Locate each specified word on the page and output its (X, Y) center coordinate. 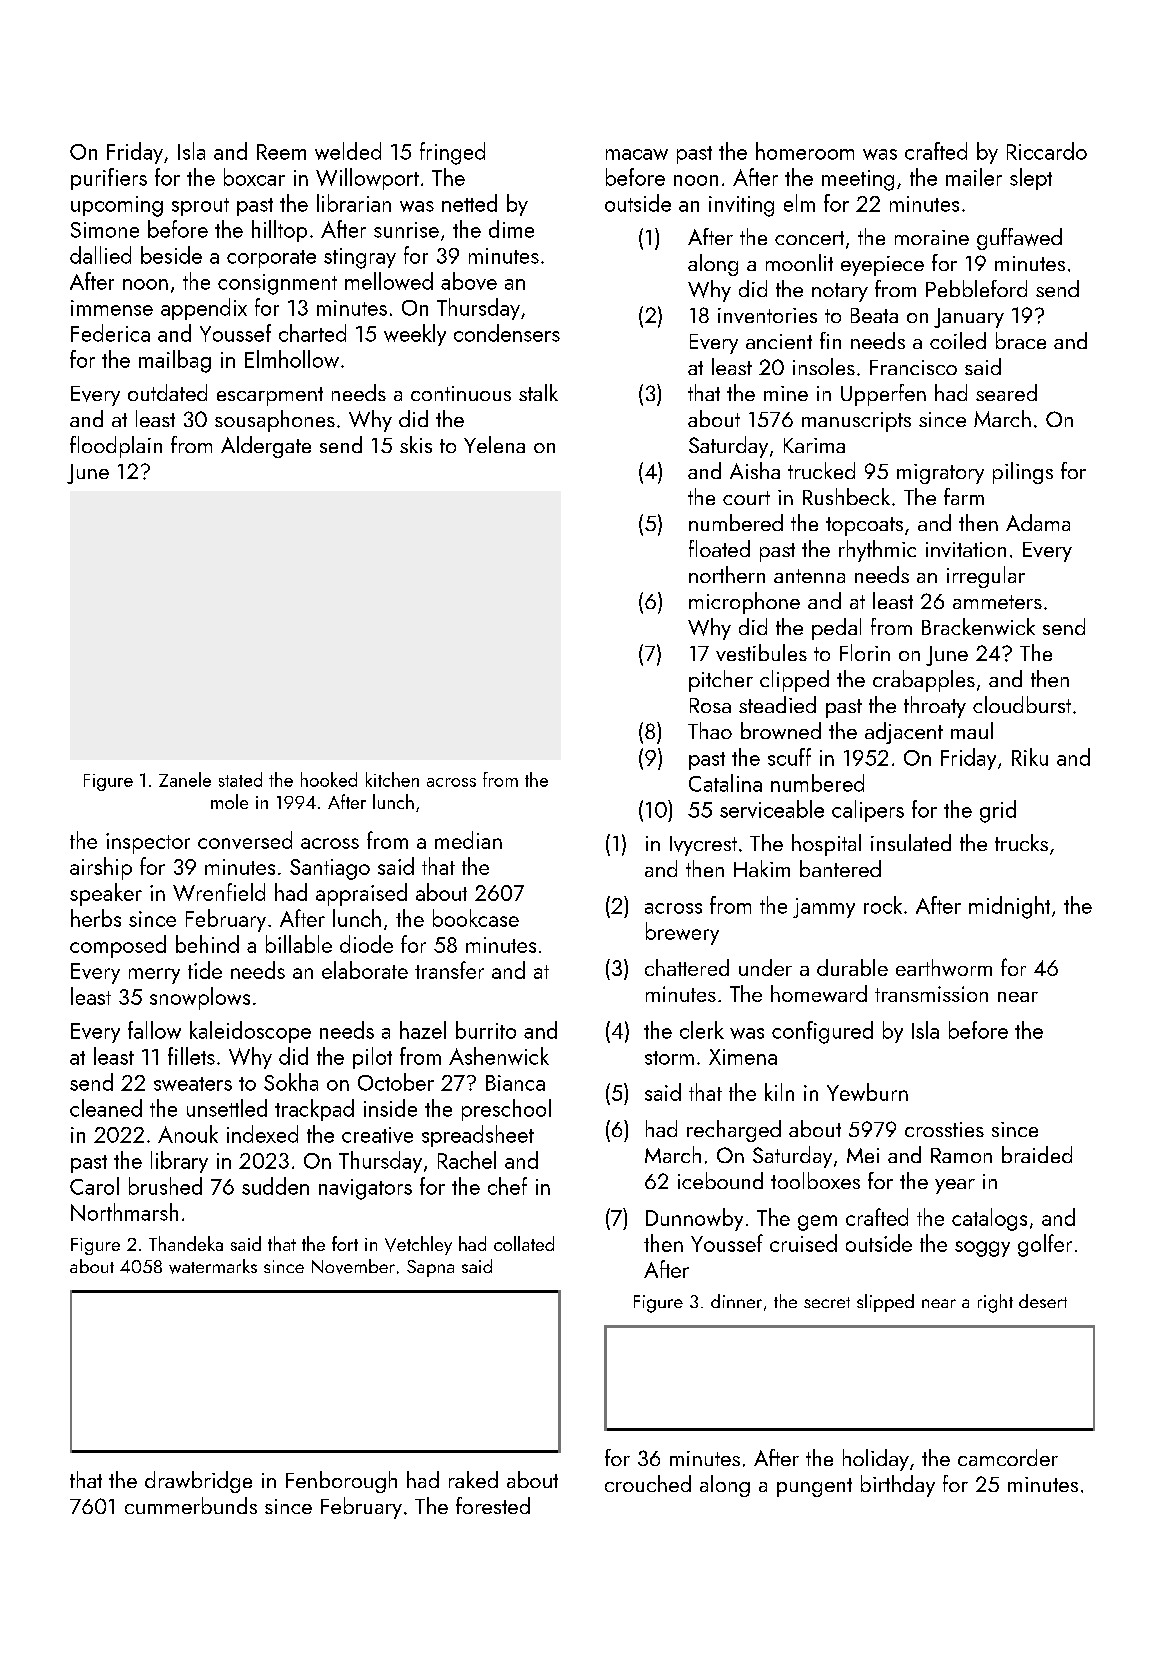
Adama (1038, 522)
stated (240, 779)
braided (1037, 1154)
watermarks (213, 1266)
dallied (100, 255)
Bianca (515, 1083)
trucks (1021, 842)
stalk (538, 392)
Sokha (291, 1082)
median (468, 840)
